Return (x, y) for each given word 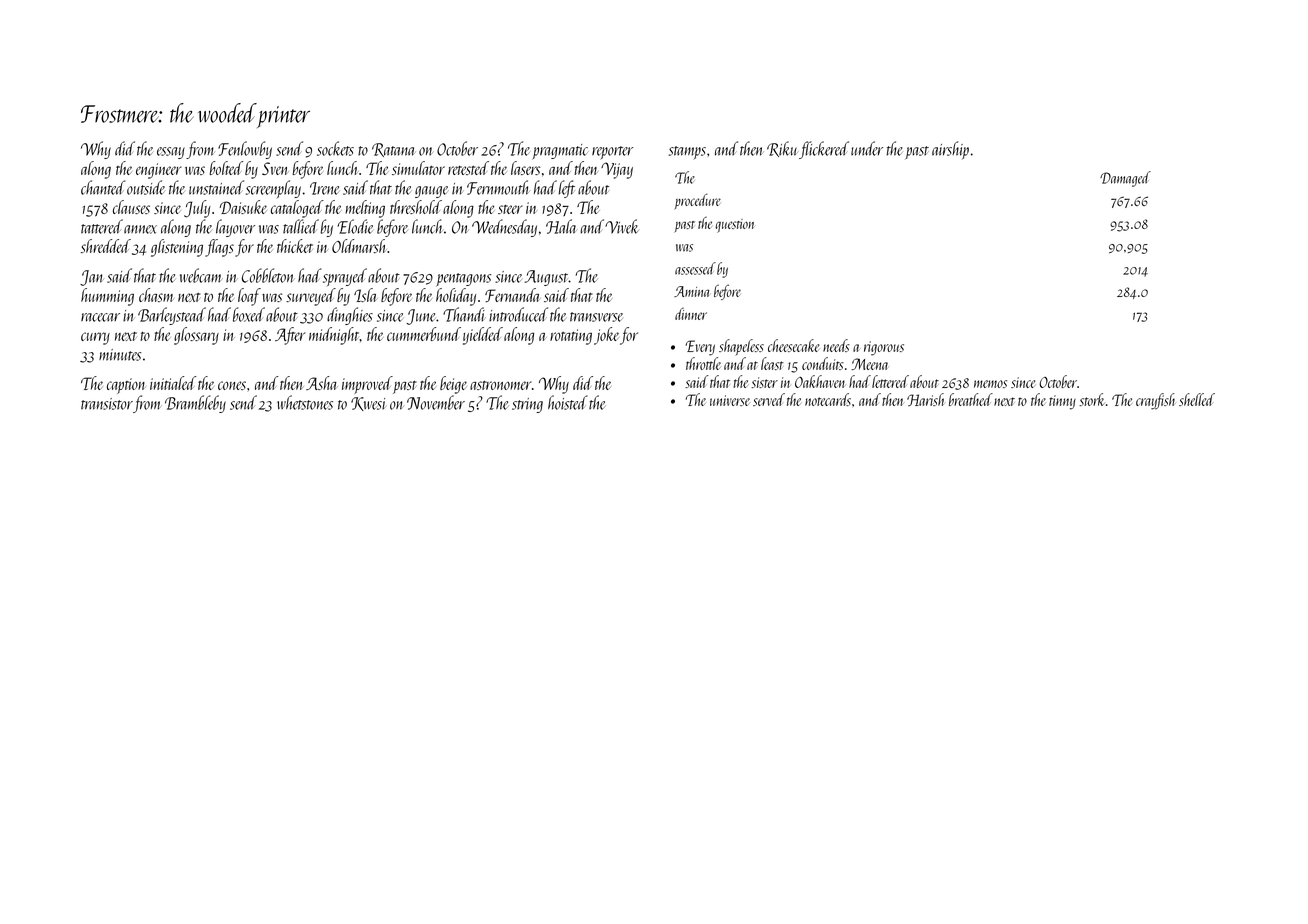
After (290, 336)
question (734, 226)
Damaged (1125, 179)
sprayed (345, 277)
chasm (156, 295)
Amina (691, 291)
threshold (416, 207)
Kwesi (369, 404)
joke (606, 336)
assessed (695, 268)
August (546, 278)
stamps (687, 152)
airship (950, 150)
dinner (691, 314)
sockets (335, 148)
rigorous (884, 348)
